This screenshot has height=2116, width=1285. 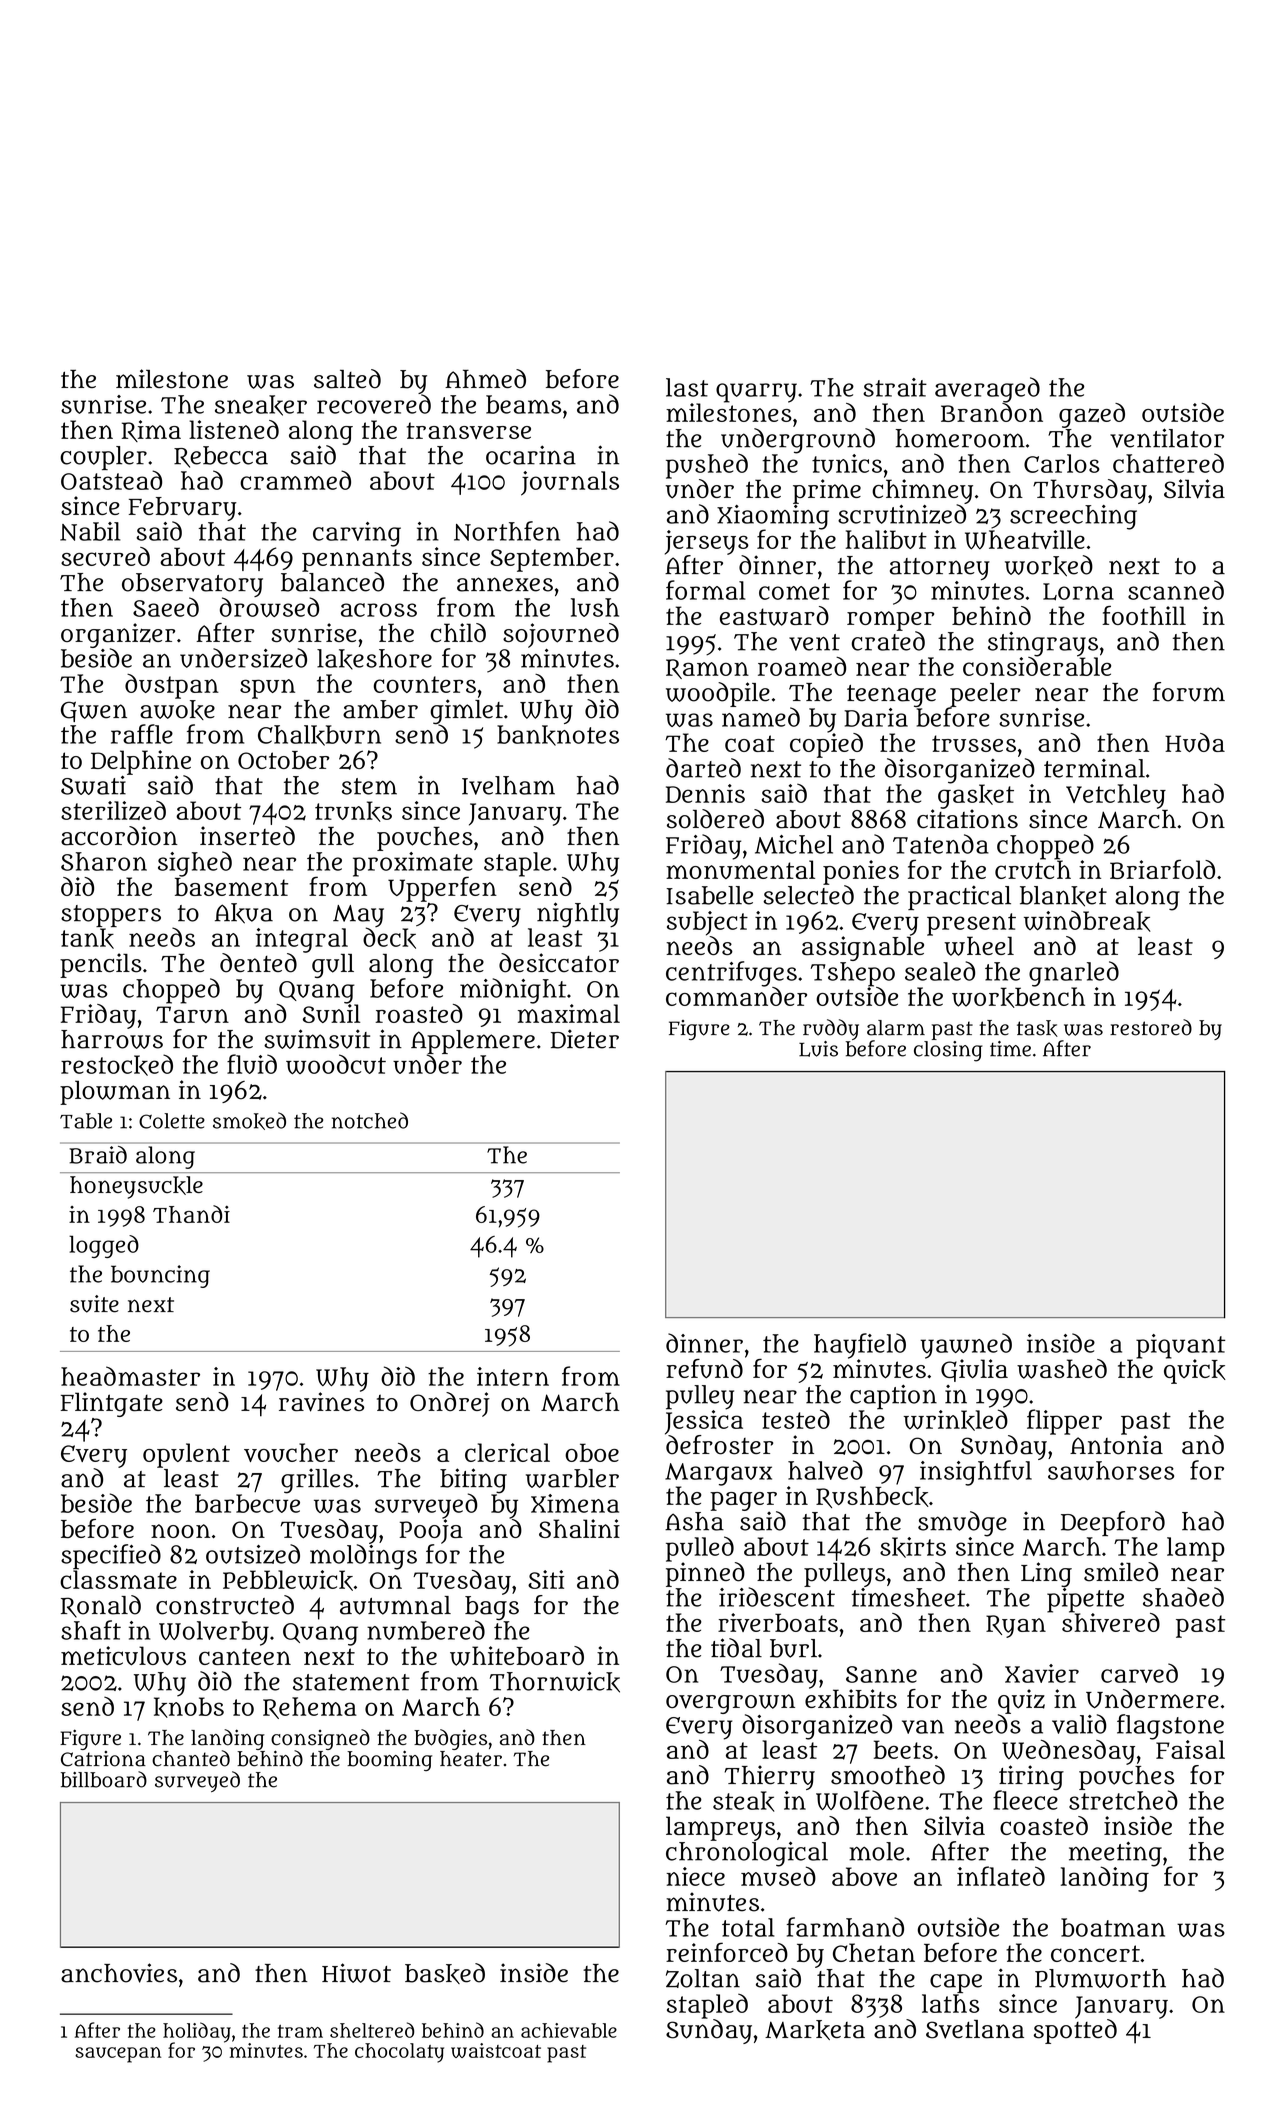 What do you see at coordinates (258, 963) in the screenshot?
I see `dented` at bounding box center [258, 963].
